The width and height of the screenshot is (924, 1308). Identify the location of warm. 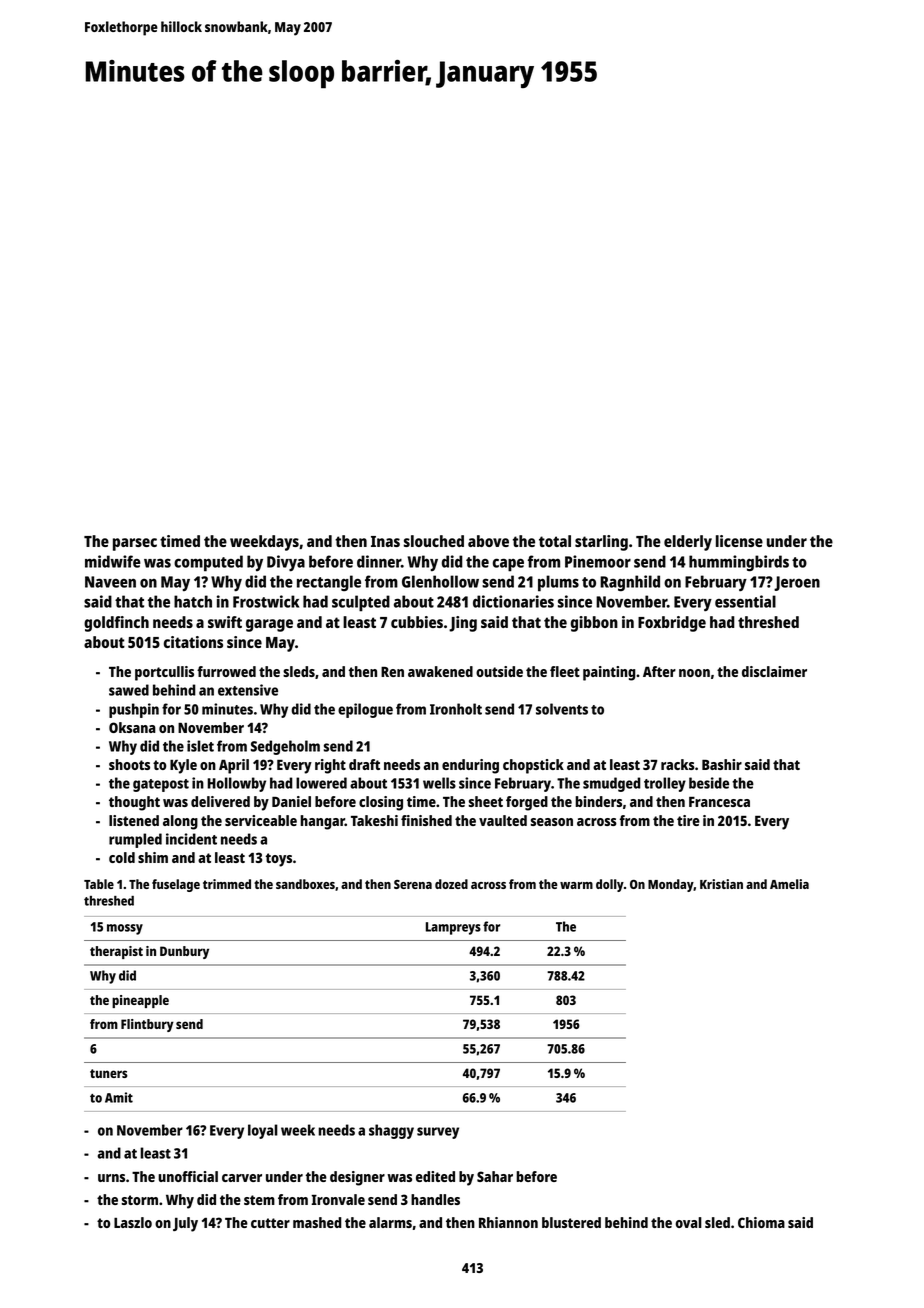
(576, 885).
